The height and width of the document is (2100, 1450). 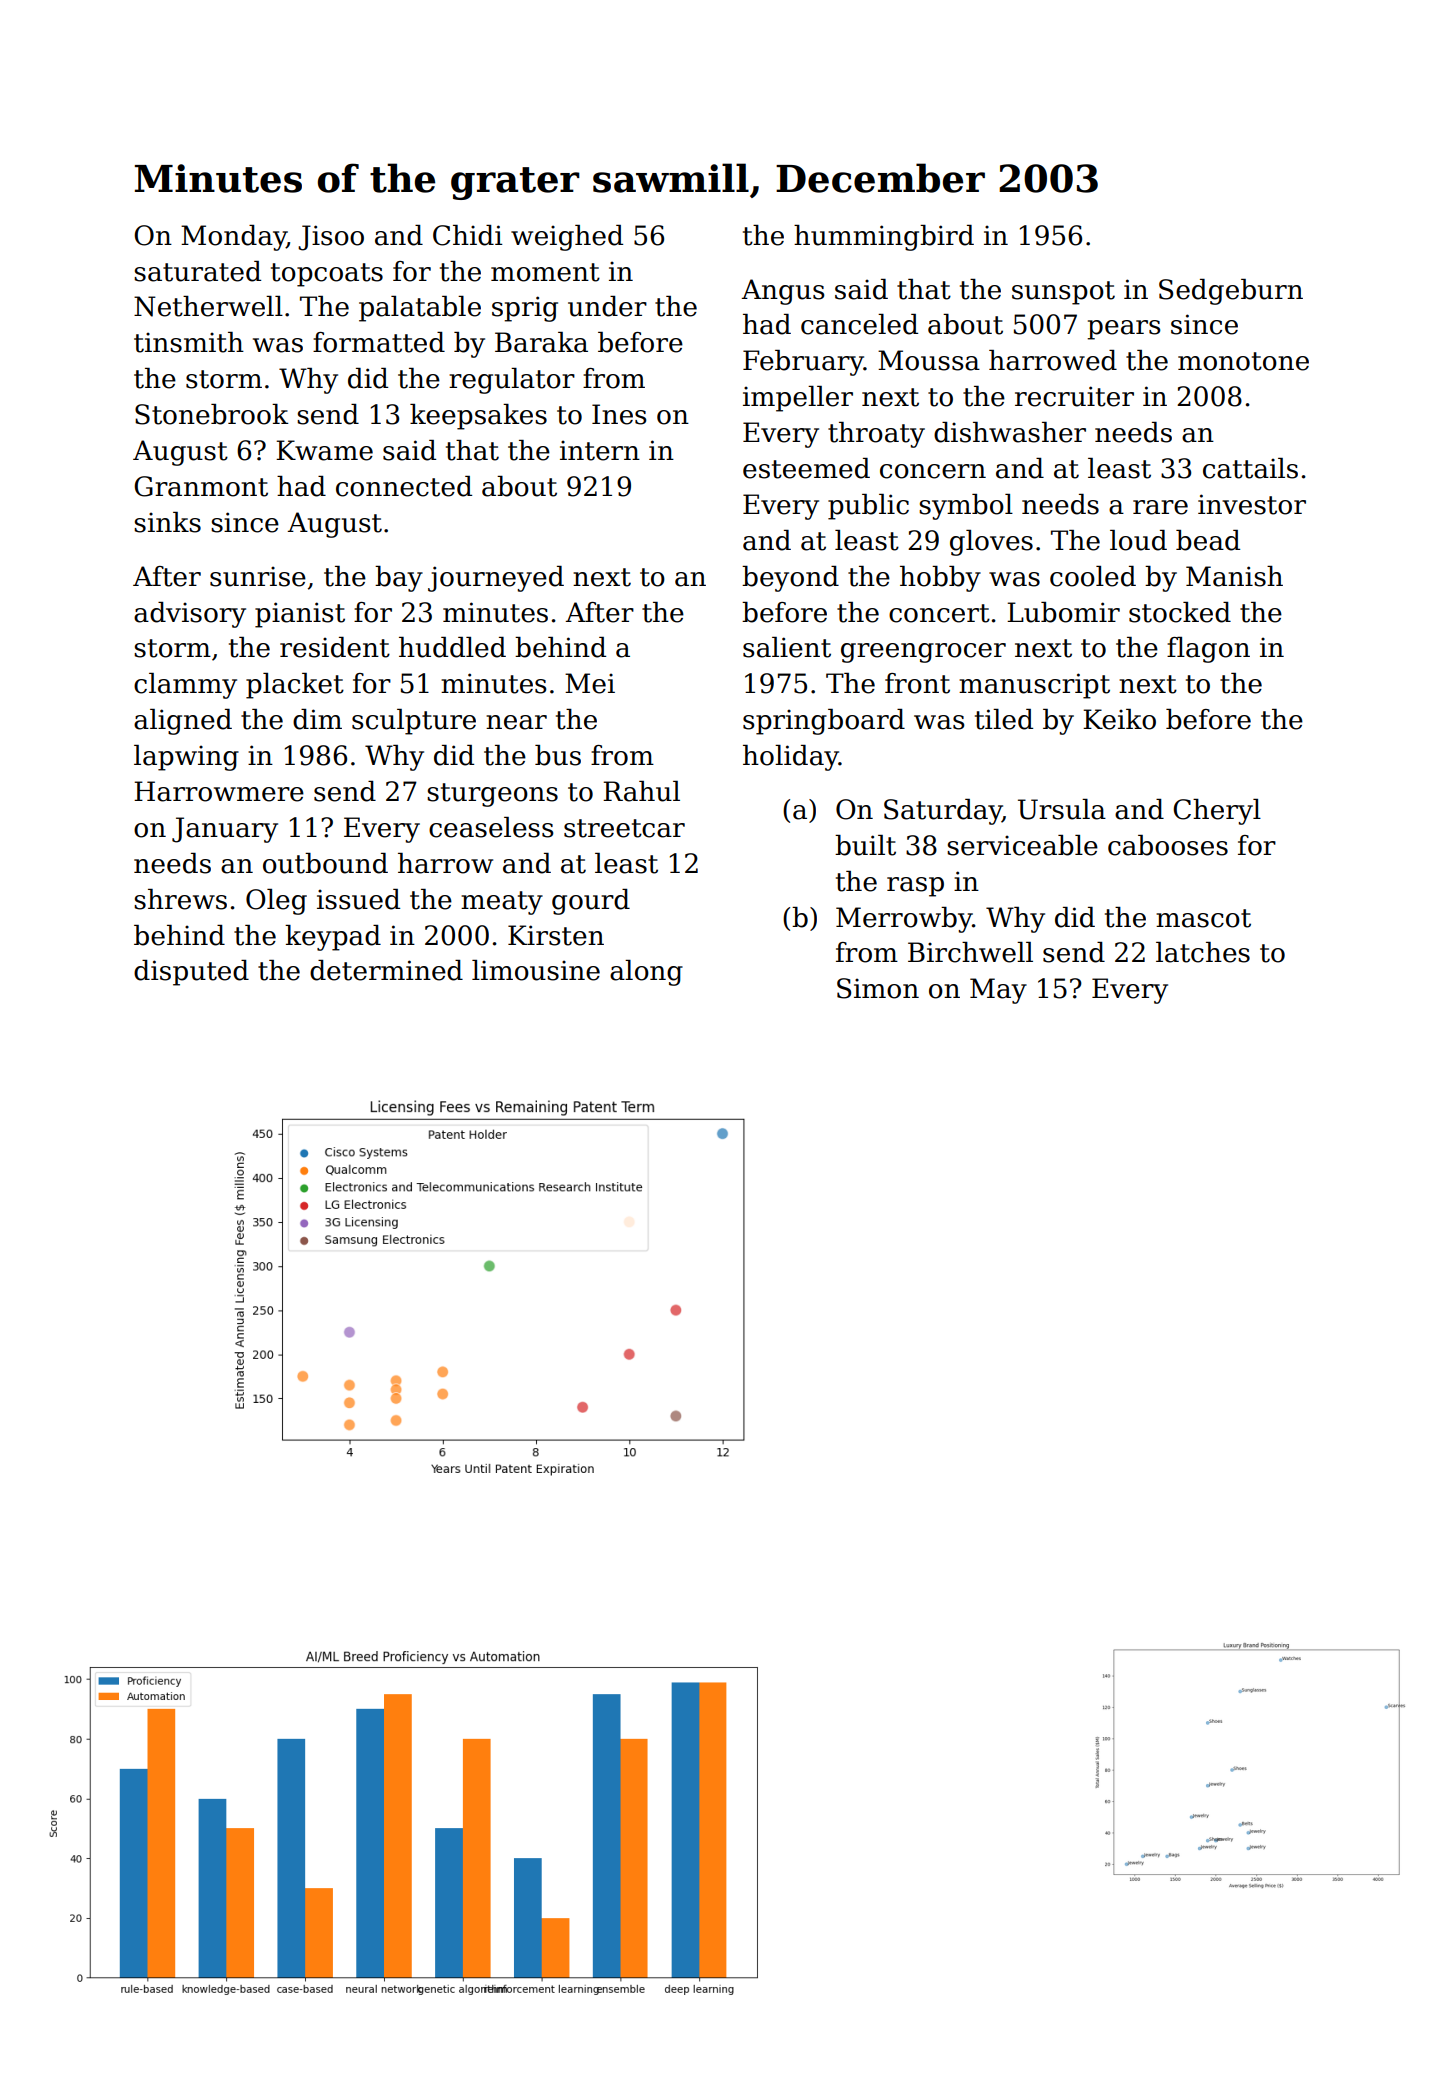 What do you see at coordinates (783, 292) in the document?
I see `Angus` at bounding box center [783, 292].
